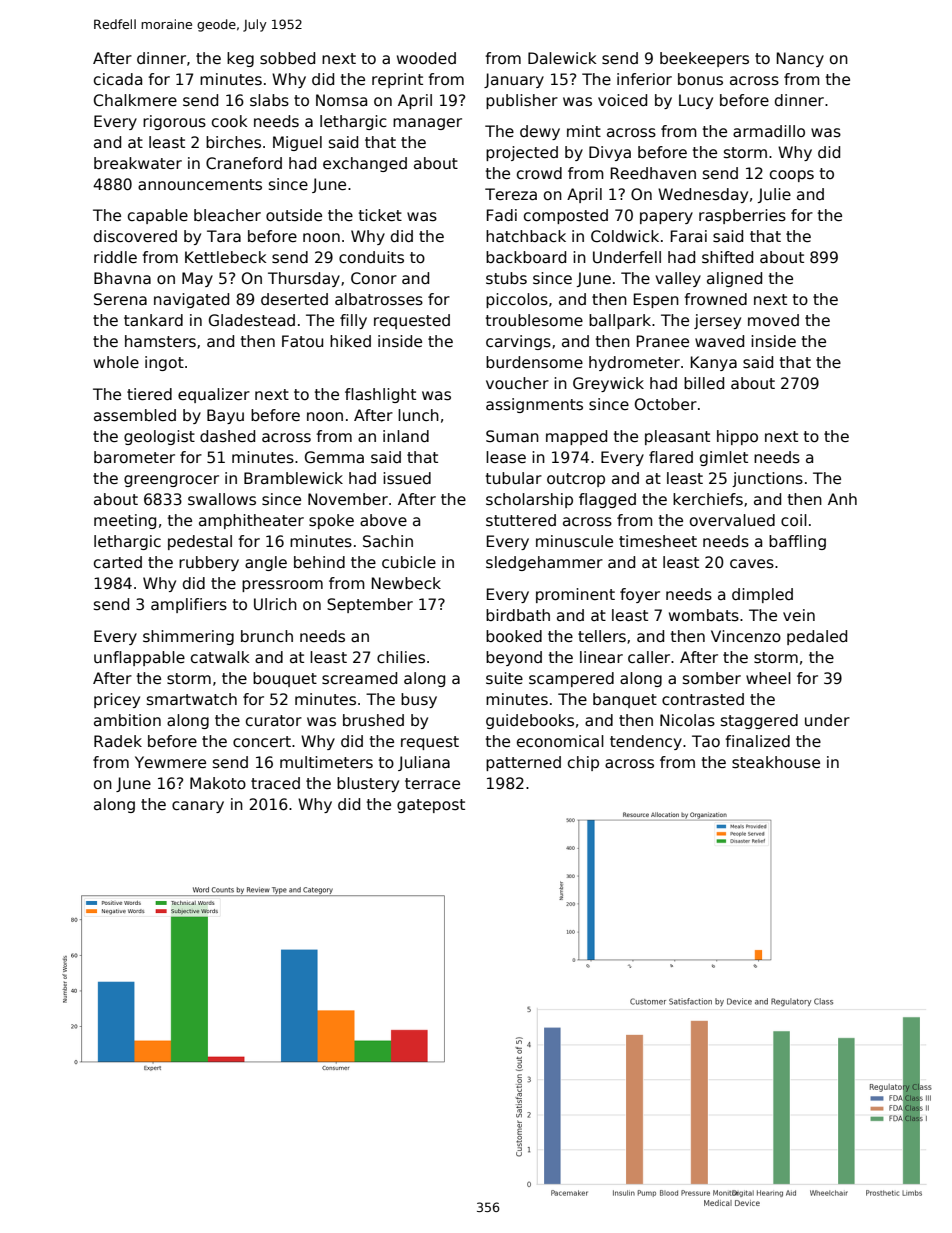  Describe the element at coordinates (118, 741) in the document. I see `Radek` at that location.
